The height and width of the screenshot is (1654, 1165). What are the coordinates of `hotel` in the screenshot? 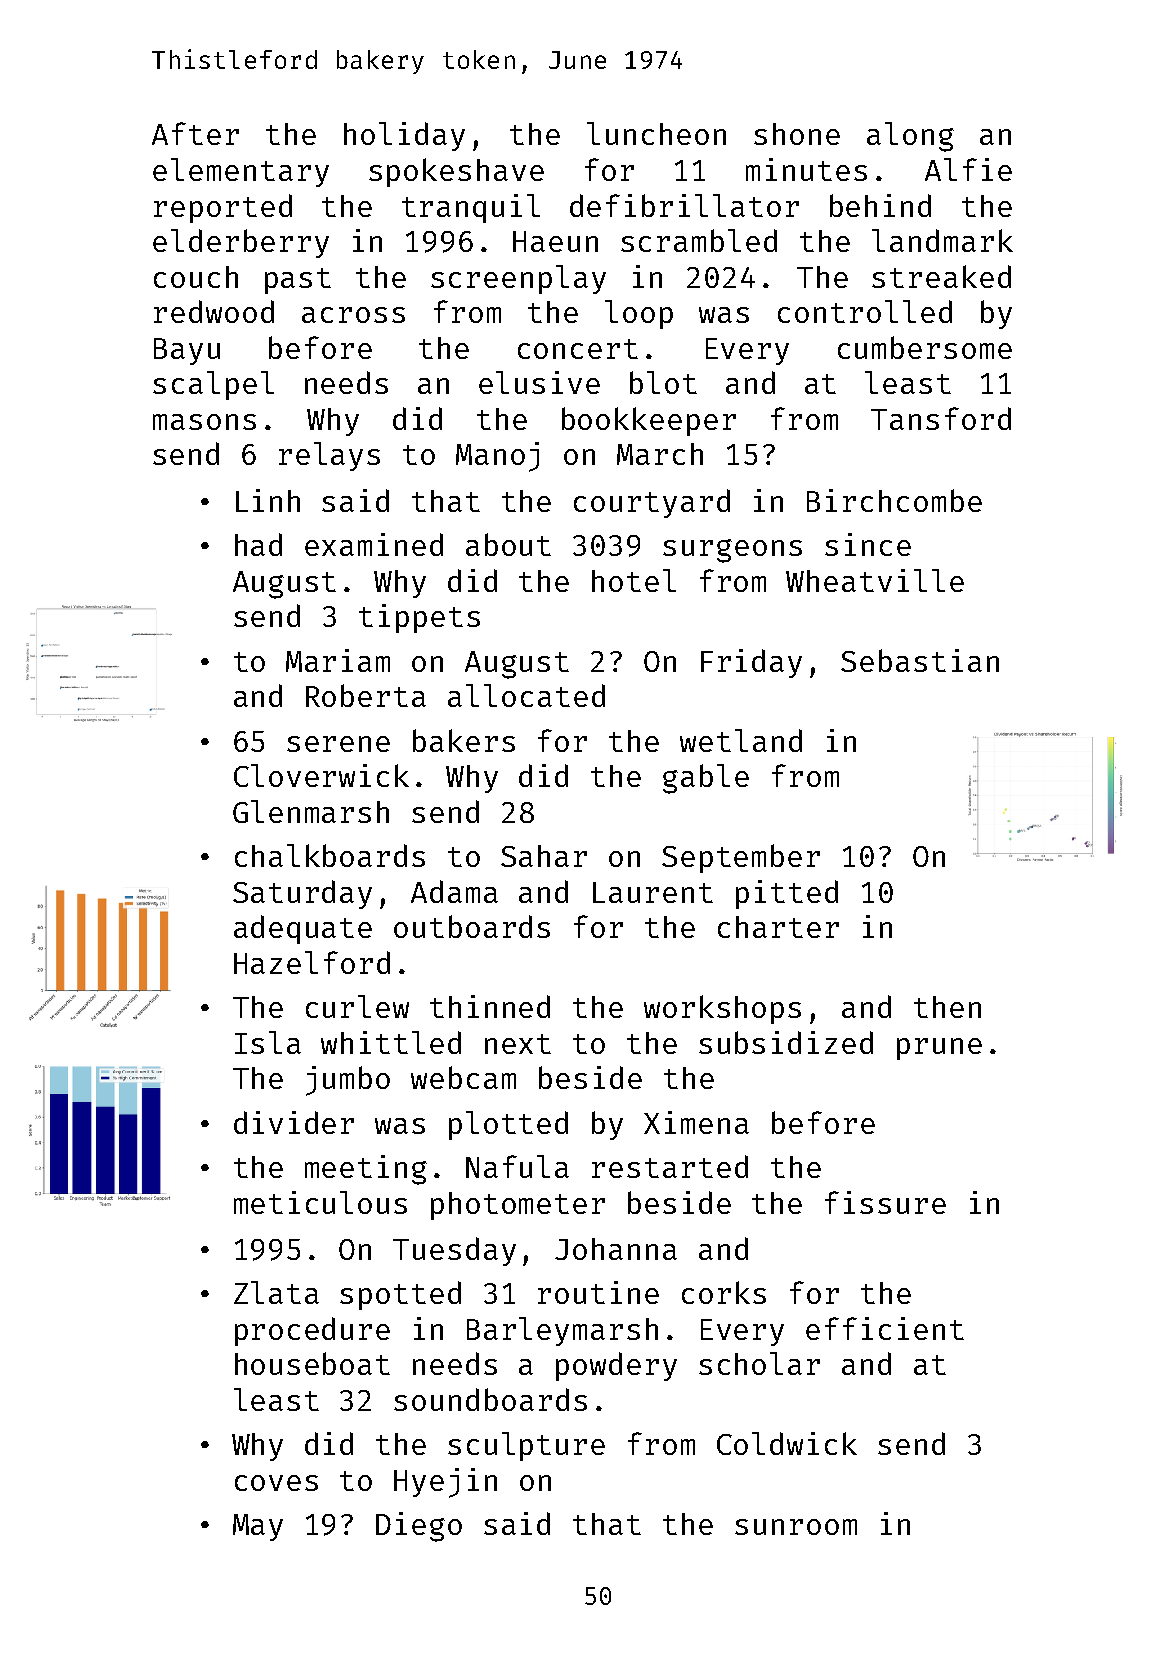 It's located at (634, 580).
